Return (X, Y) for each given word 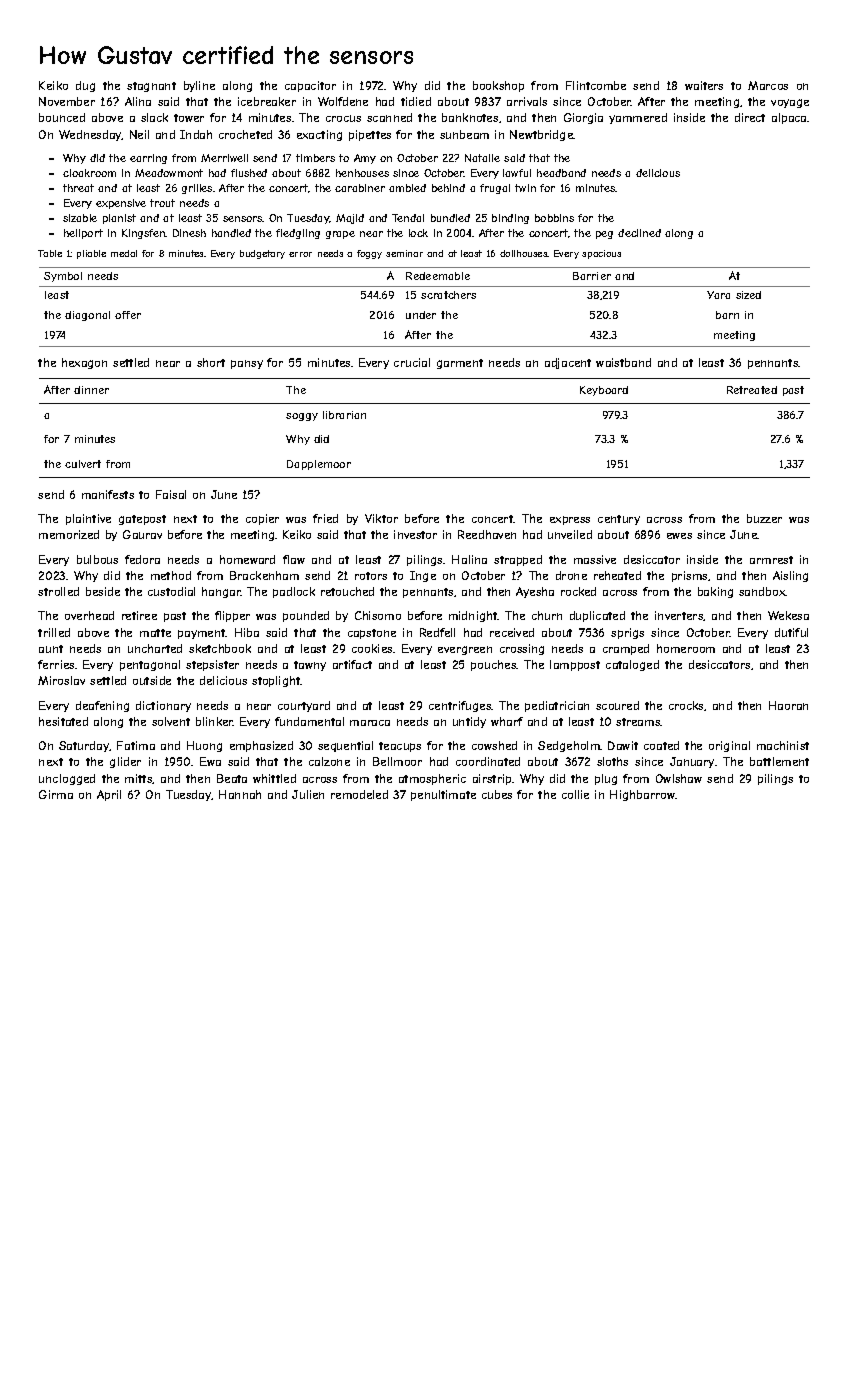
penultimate (443, 795)
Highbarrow (643, 795)
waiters (704, 85)
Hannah (240, 794)
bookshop (498, 86)
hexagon (84, 363)
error (300, 254)
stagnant (151, 87)
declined (639, 233)
